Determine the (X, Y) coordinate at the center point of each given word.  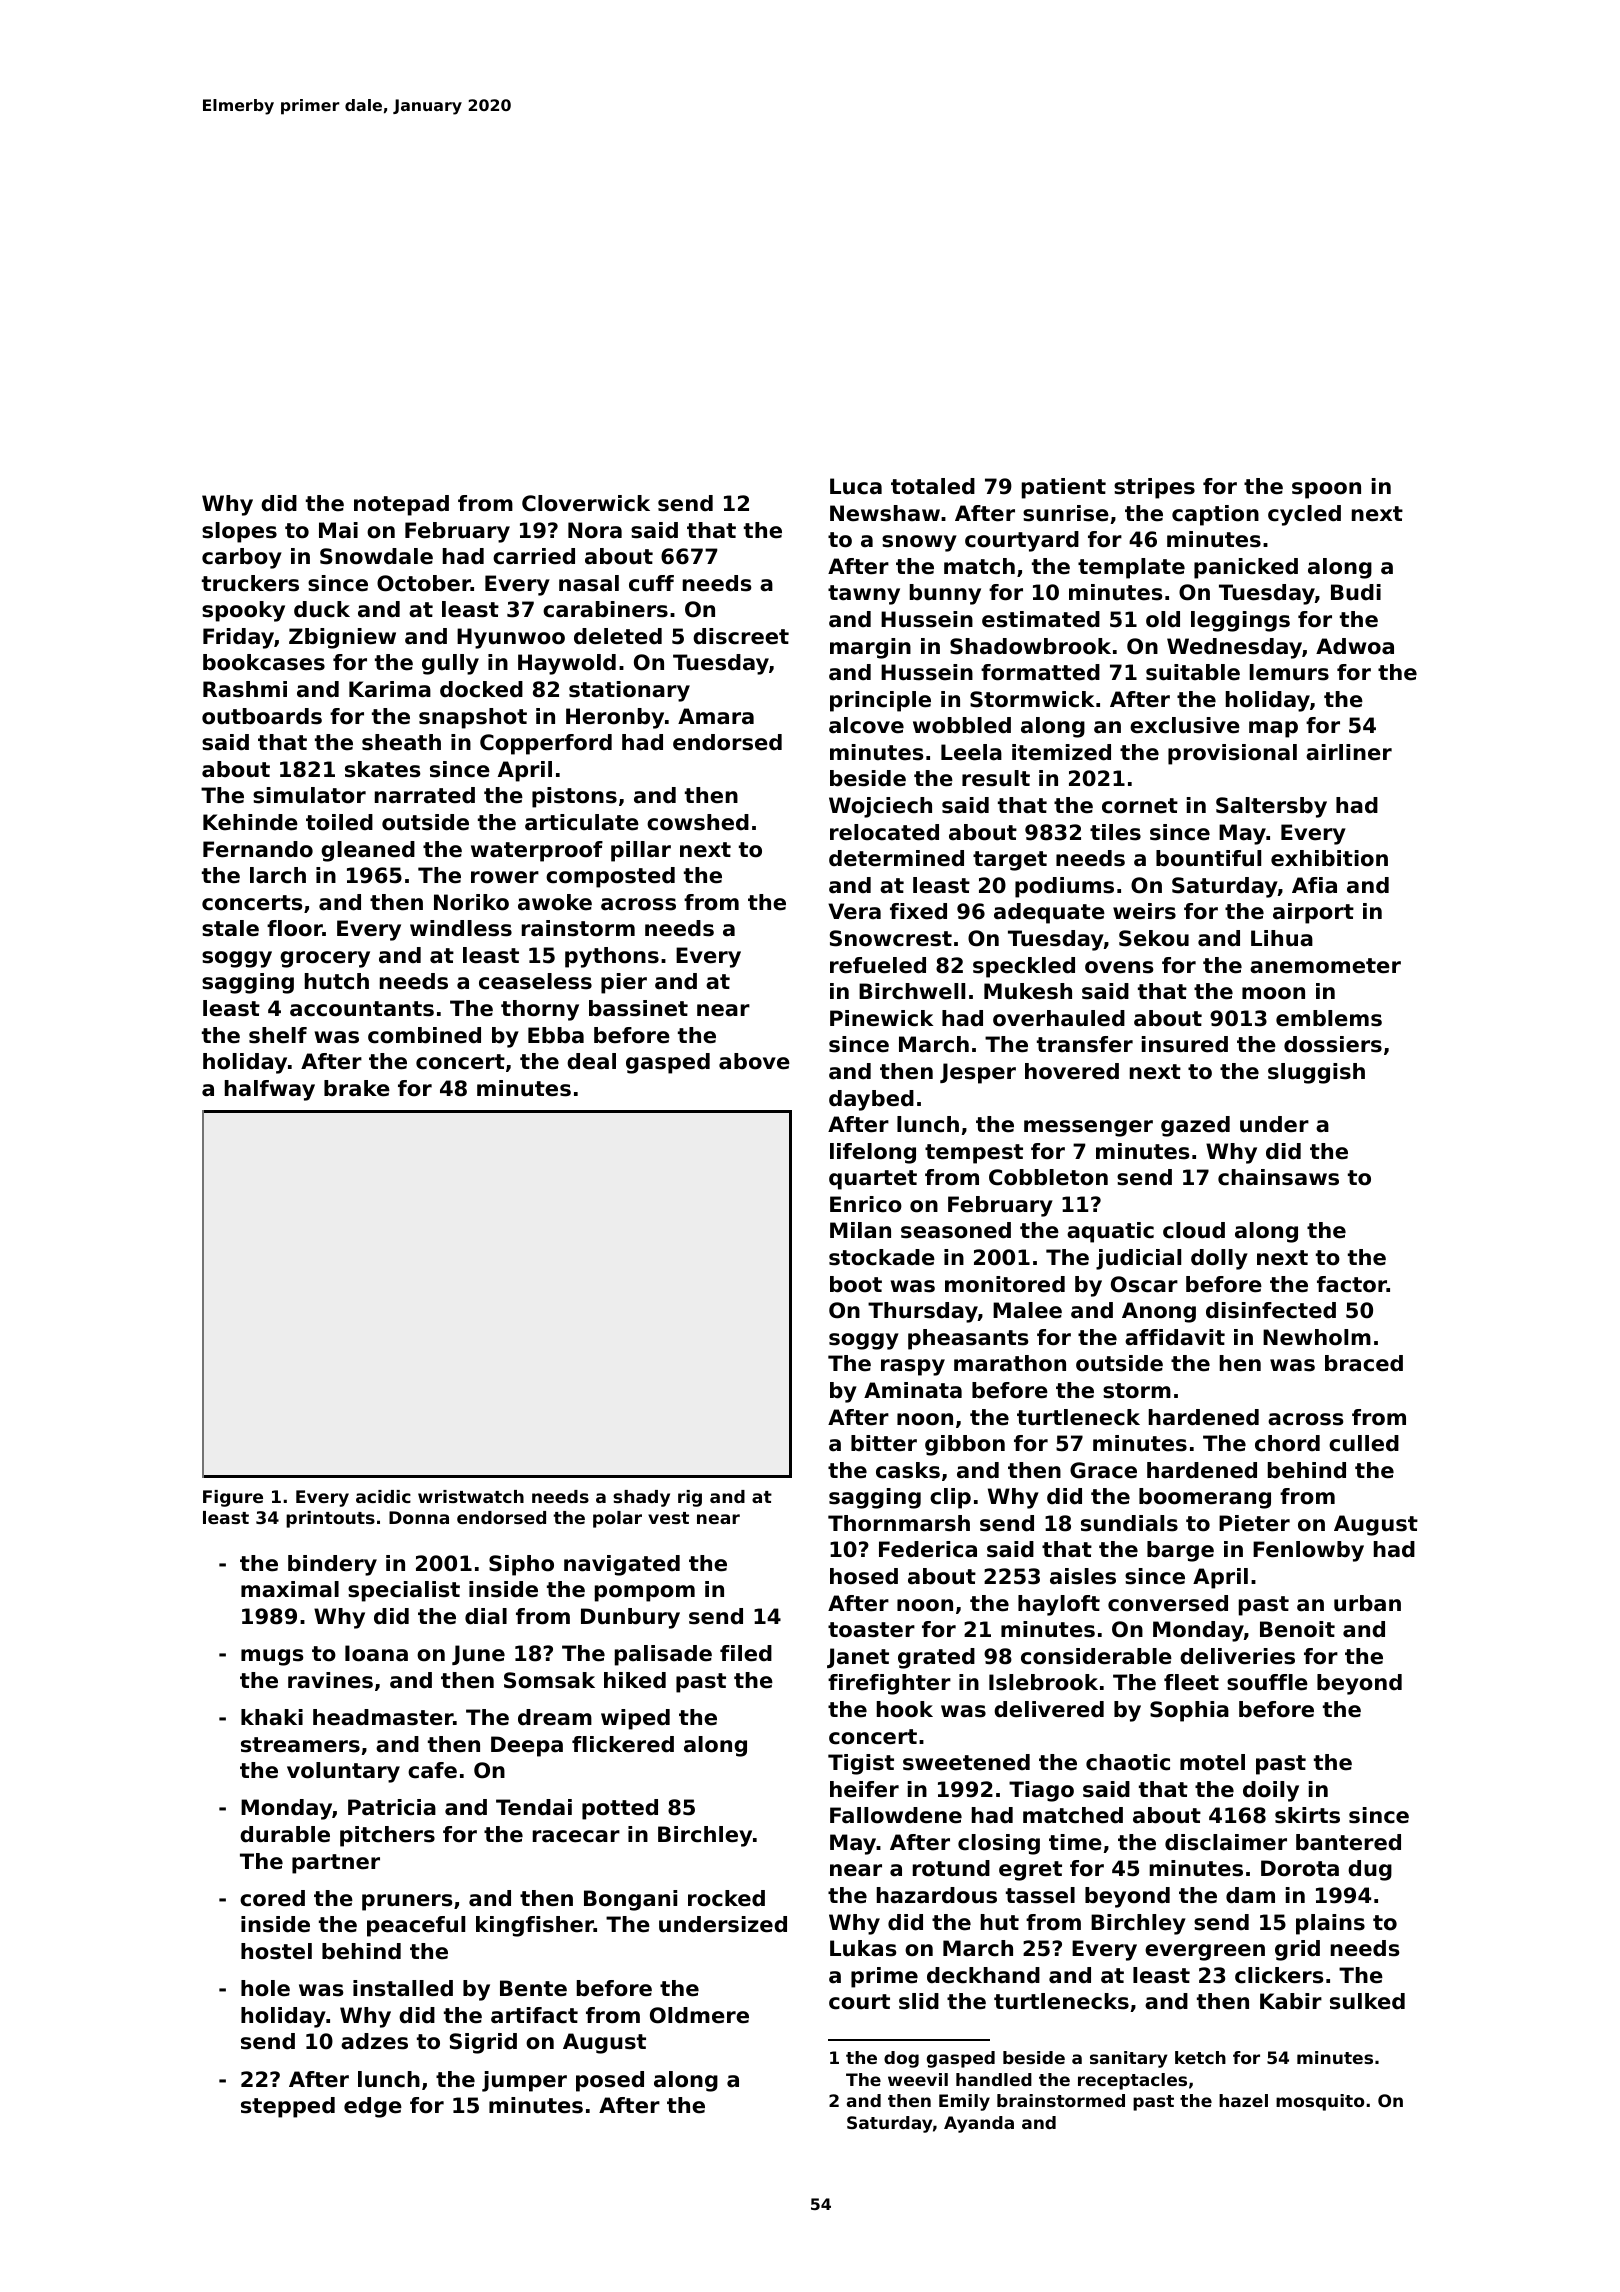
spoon (1326, 490)
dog (901, 2059)
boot (856, 1284)
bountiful (1208, 858)
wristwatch (471, 1496)
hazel (1243, 2100)
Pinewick (881, 1018)
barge (1180, 1551)
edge (373, 2107)
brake (357, 1088)
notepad (401, 505)
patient (1064, 488)
